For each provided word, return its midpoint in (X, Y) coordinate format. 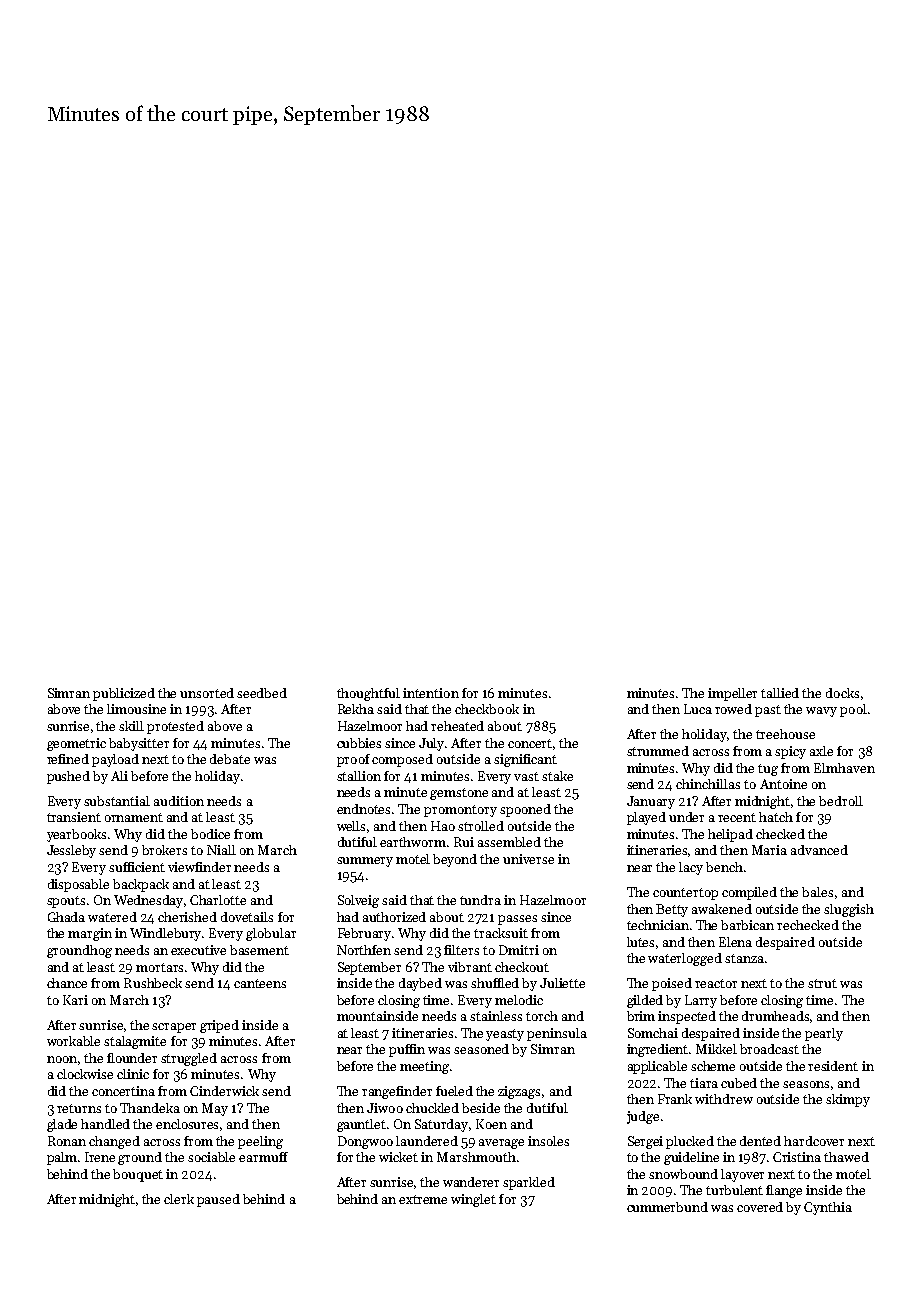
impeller (732, 694)
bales (817, 892)
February (364, 934)
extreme (423, 1199)
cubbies (359, 743)
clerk (179, 1199)
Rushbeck (153, 983)
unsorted (207, 693)
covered (760, 1207)
